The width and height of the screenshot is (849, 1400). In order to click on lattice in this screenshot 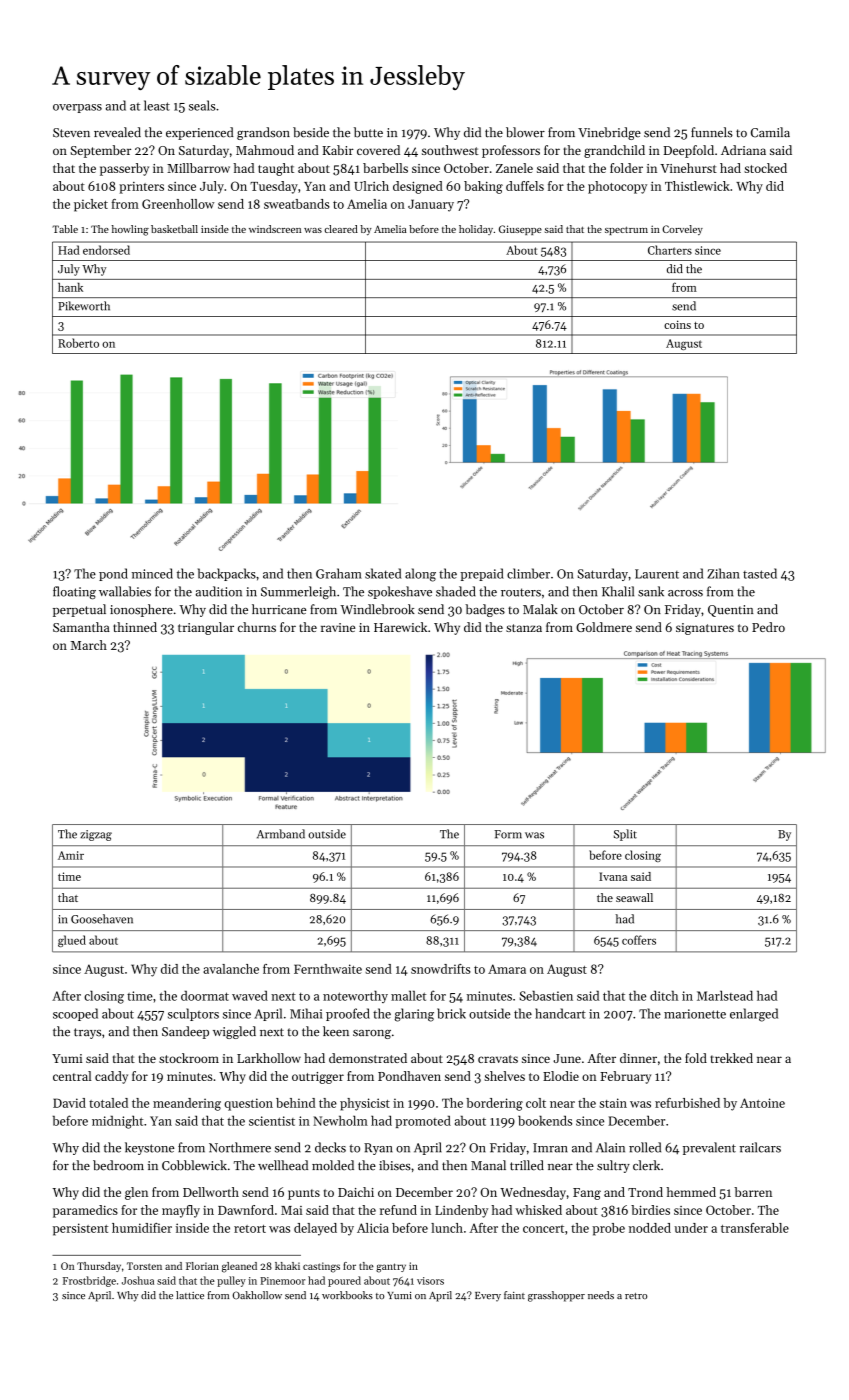, I will do `click(190, 1295)`.
